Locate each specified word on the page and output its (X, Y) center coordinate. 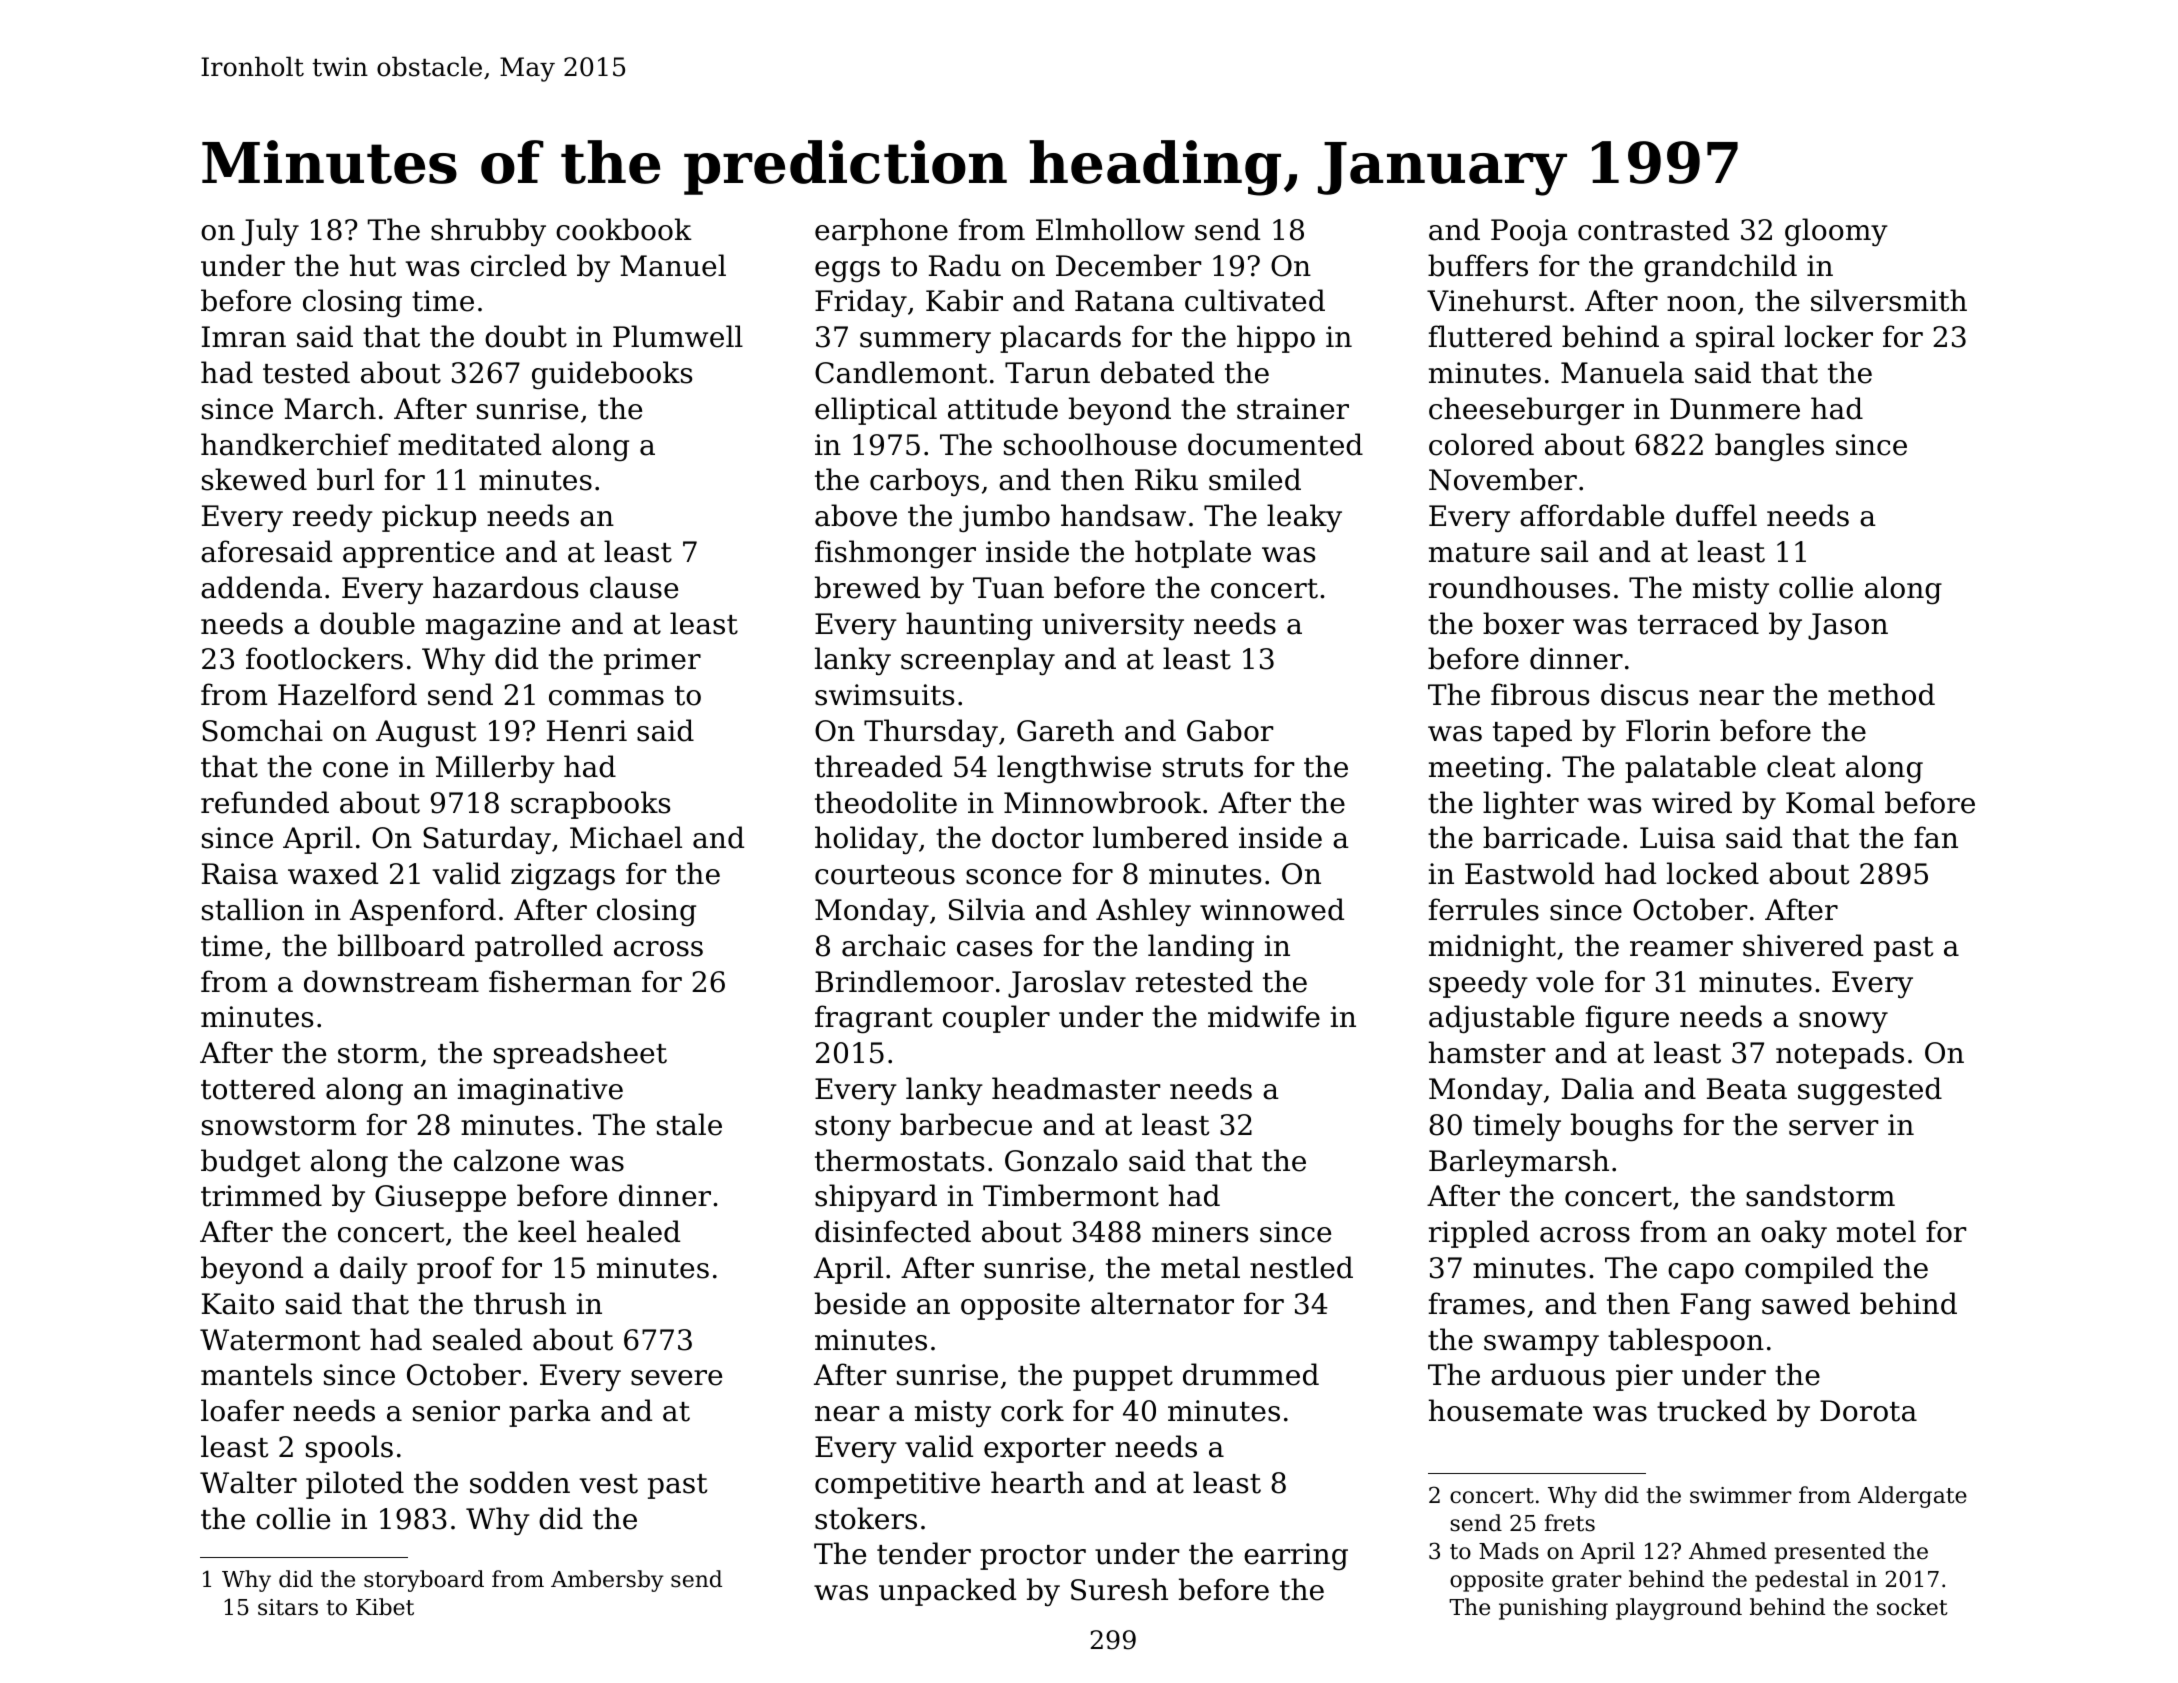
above (856, 515)
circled (519, 265)
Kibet (385, 1607)
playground (1679, 1609)
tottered (258, 1088)
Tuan (1008, 588)
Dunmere (1735, 409)
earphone (881, 232)
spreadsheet (580, 1055)
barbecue (966, 1124)
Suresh (1119, 1589)
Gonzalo (1061, 1160)
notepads (1840, 1055)
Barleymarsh (1519, 1163)
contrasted (1653, 229)
